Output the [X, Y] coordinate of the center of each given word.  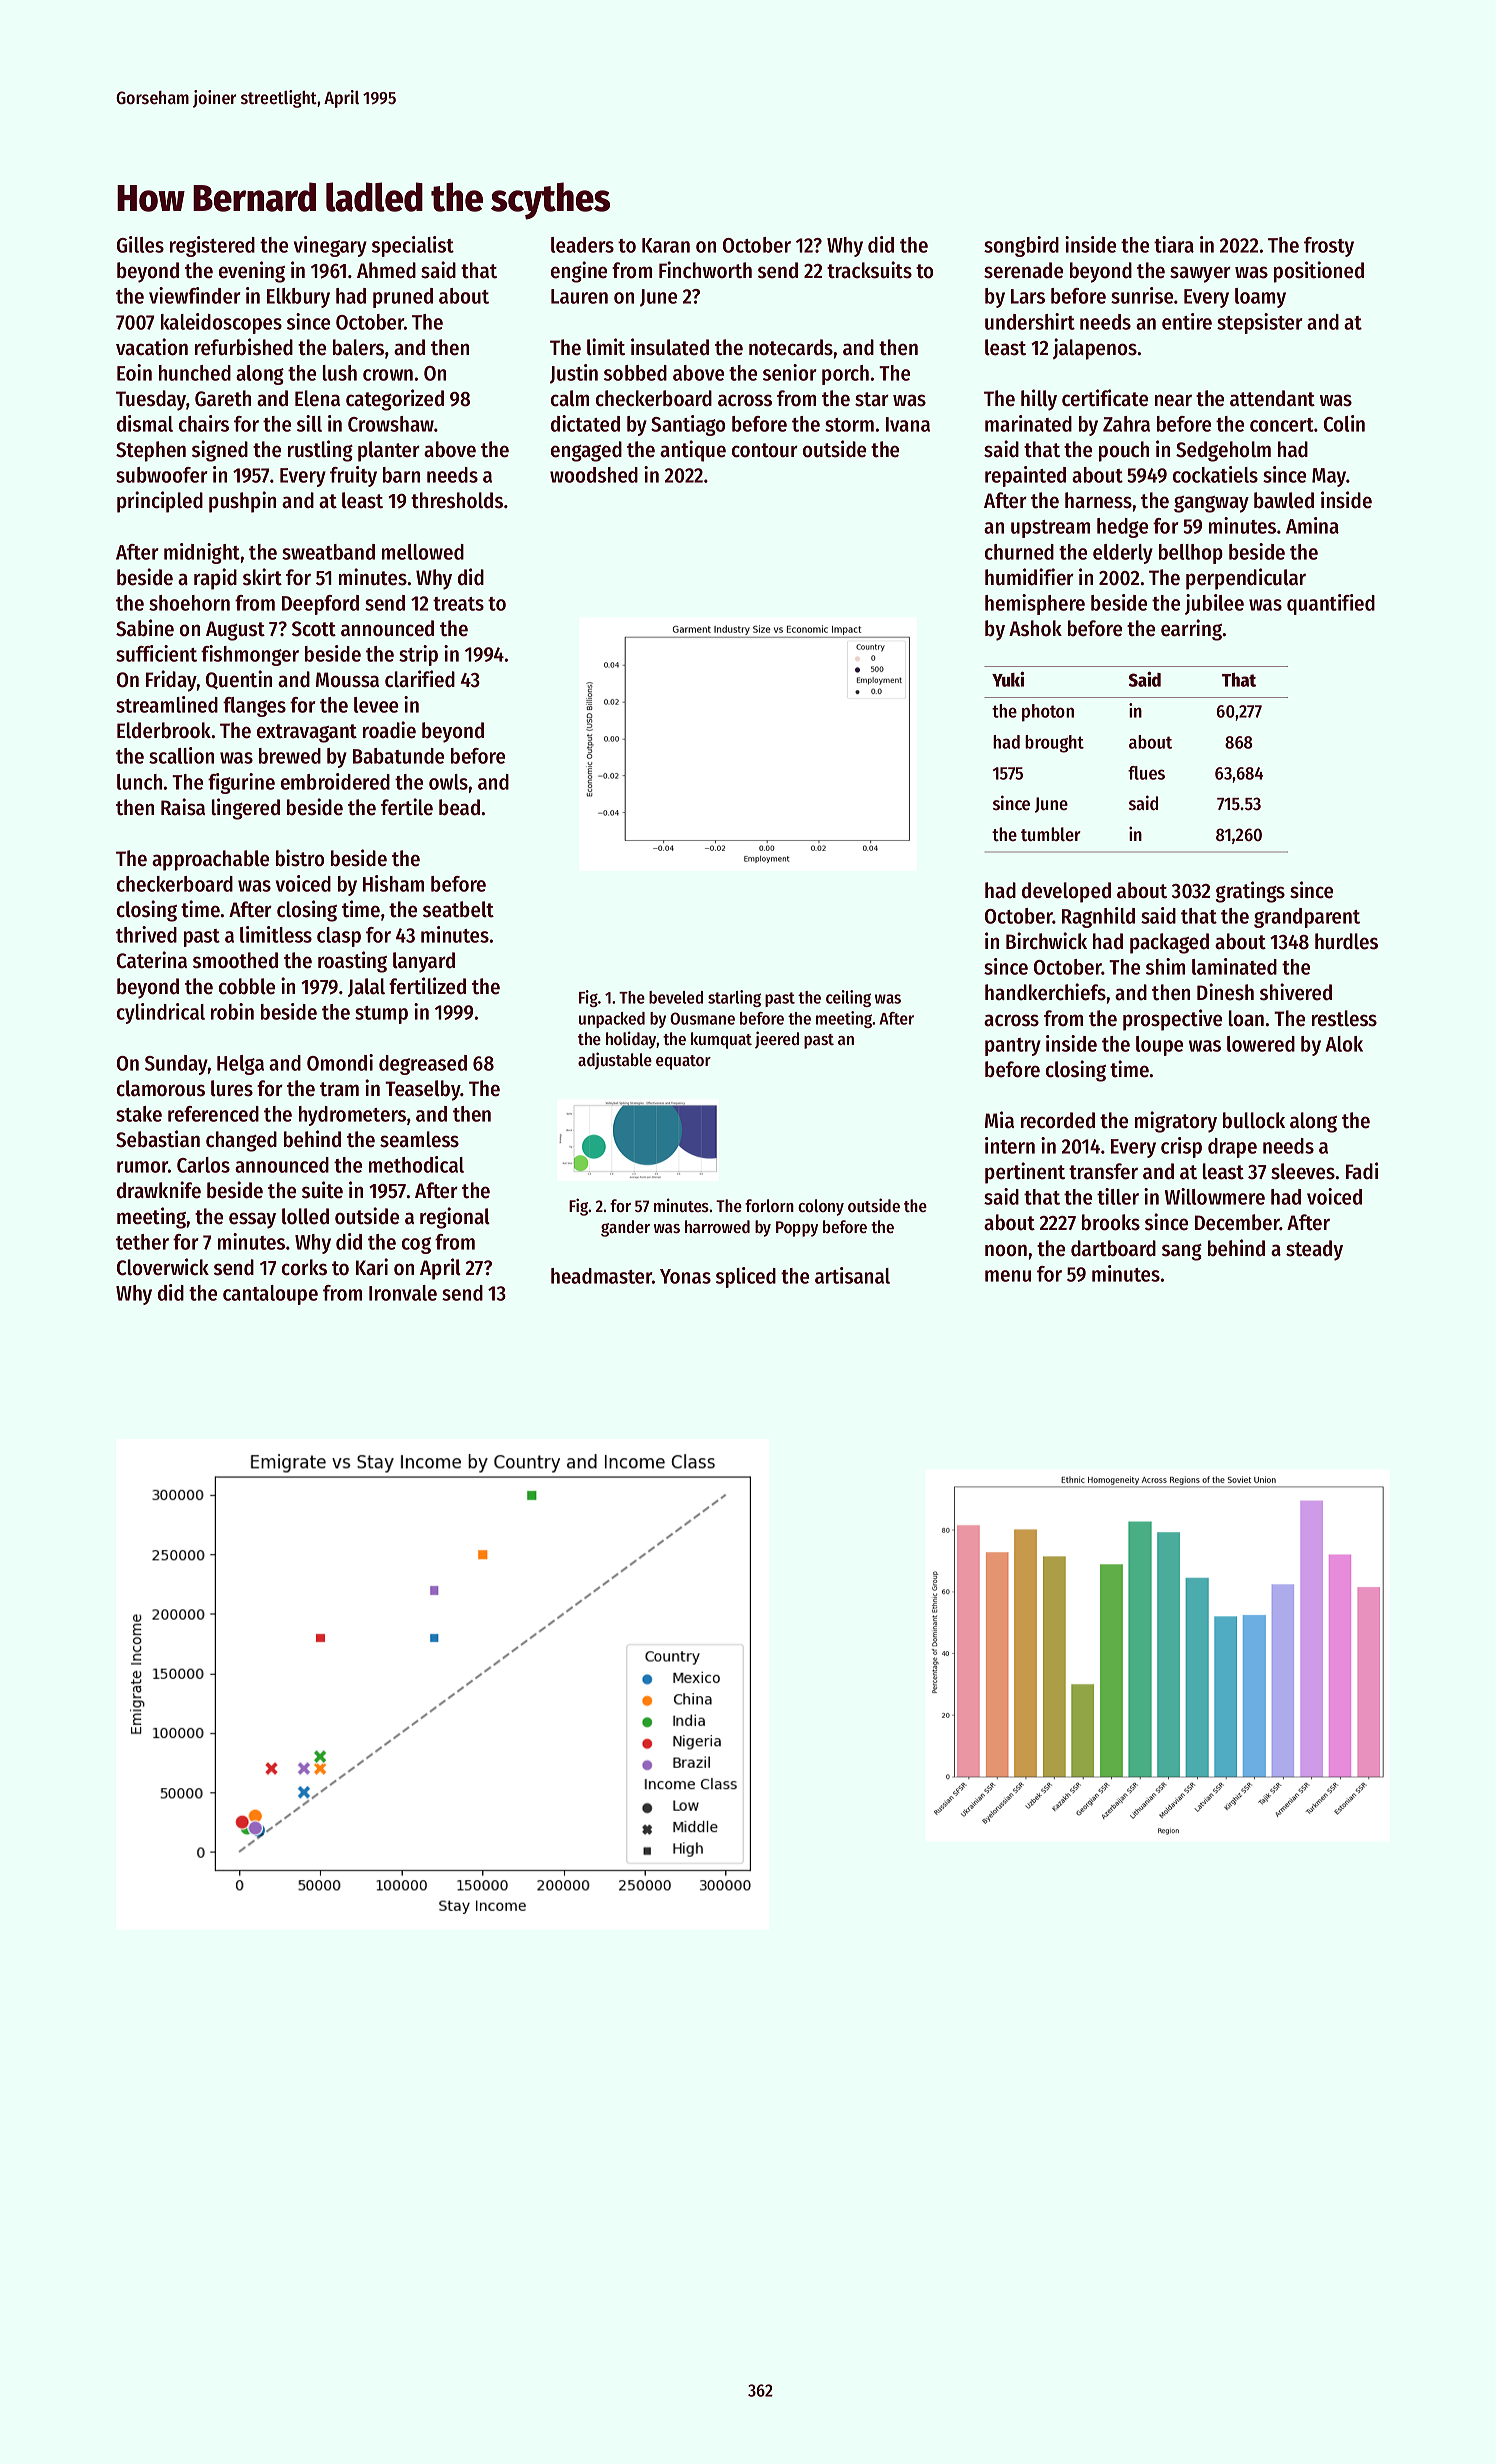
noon [1006, 1250]
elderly [1123, 554]
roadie [389, 730]
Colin [1344, 423]
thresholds [457, 500]
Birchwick [1046, 941]
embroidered [335, 781]
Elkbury [298, 298]
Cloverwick [163, 1267]
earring [1191, 630]
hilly [1039, 400]
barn [401, 475]
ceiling [848, 998]
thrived [146, 934]
